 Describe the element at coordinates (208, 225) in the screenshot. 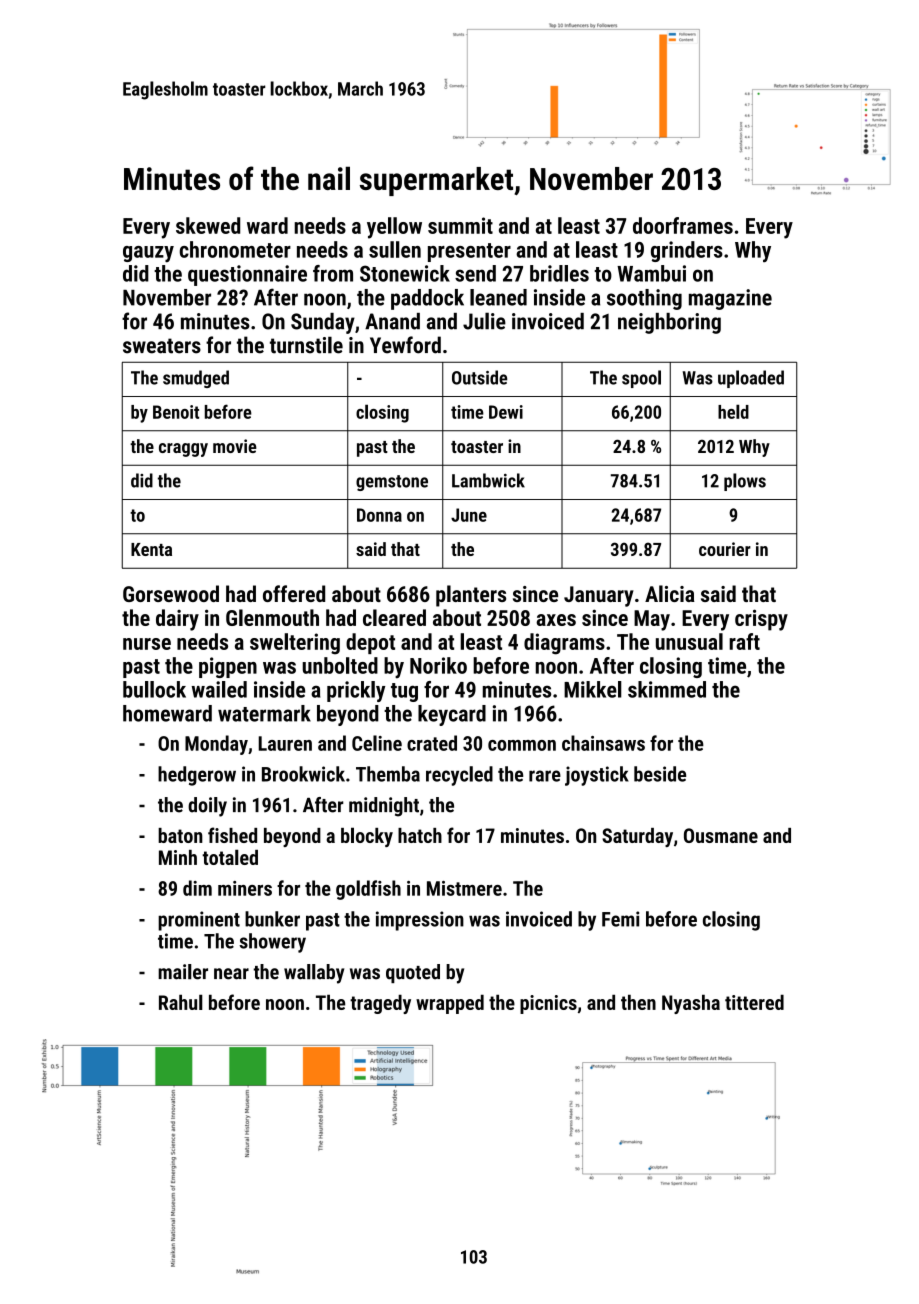

I see `skewed` at that location.
